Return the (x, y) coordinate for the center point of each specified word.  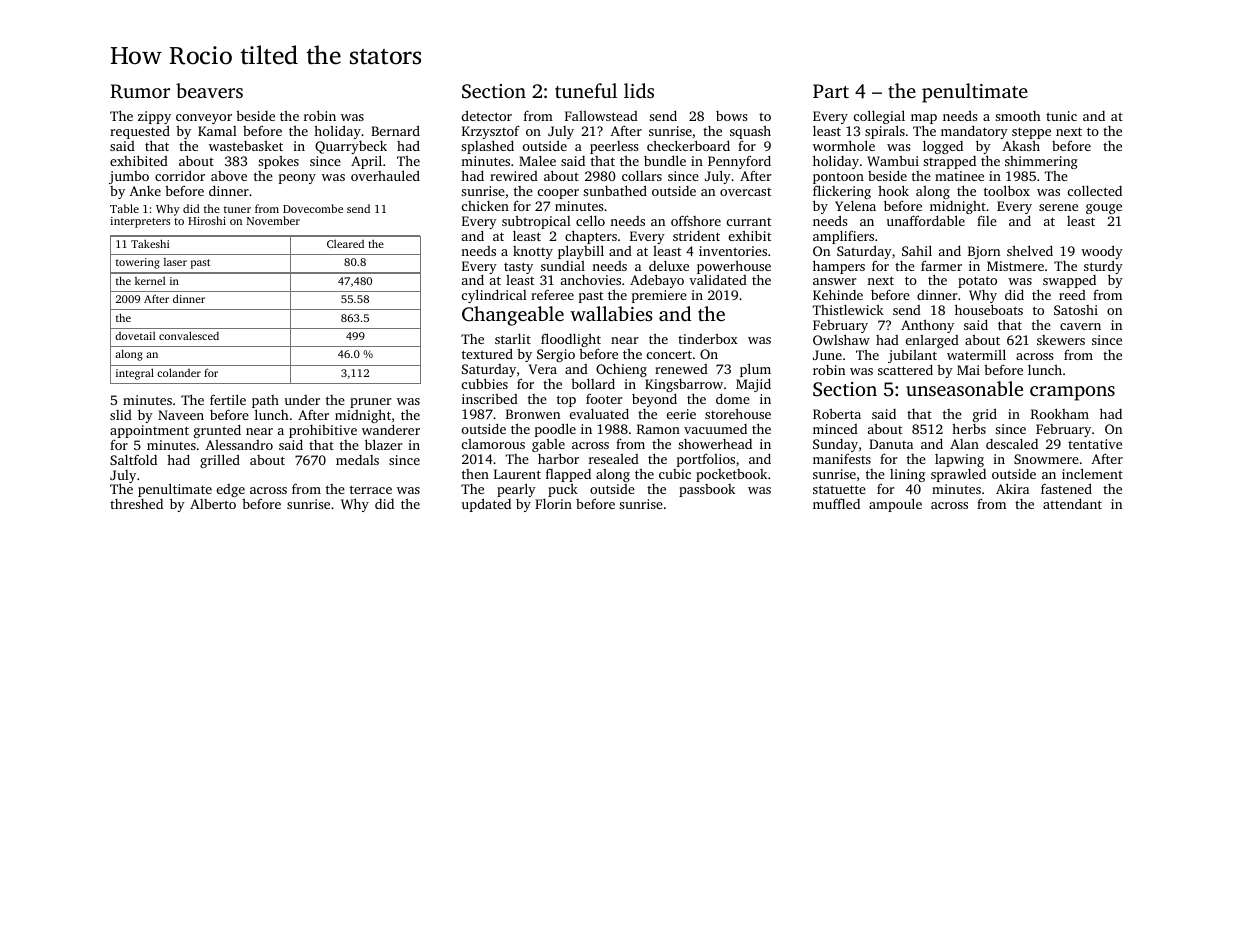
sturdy (1103, 267)
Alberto (213, 504)
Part (831, 91)
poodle (555, 430)
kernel (150, 281)
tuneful (586, 90)
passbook (707, 490)
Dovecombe (313, 208)
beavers (209, 90)
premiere (659, 296)
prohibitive (323, 431)
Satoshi (1076, 310)
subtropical (536, 222)
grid (985, 415)
